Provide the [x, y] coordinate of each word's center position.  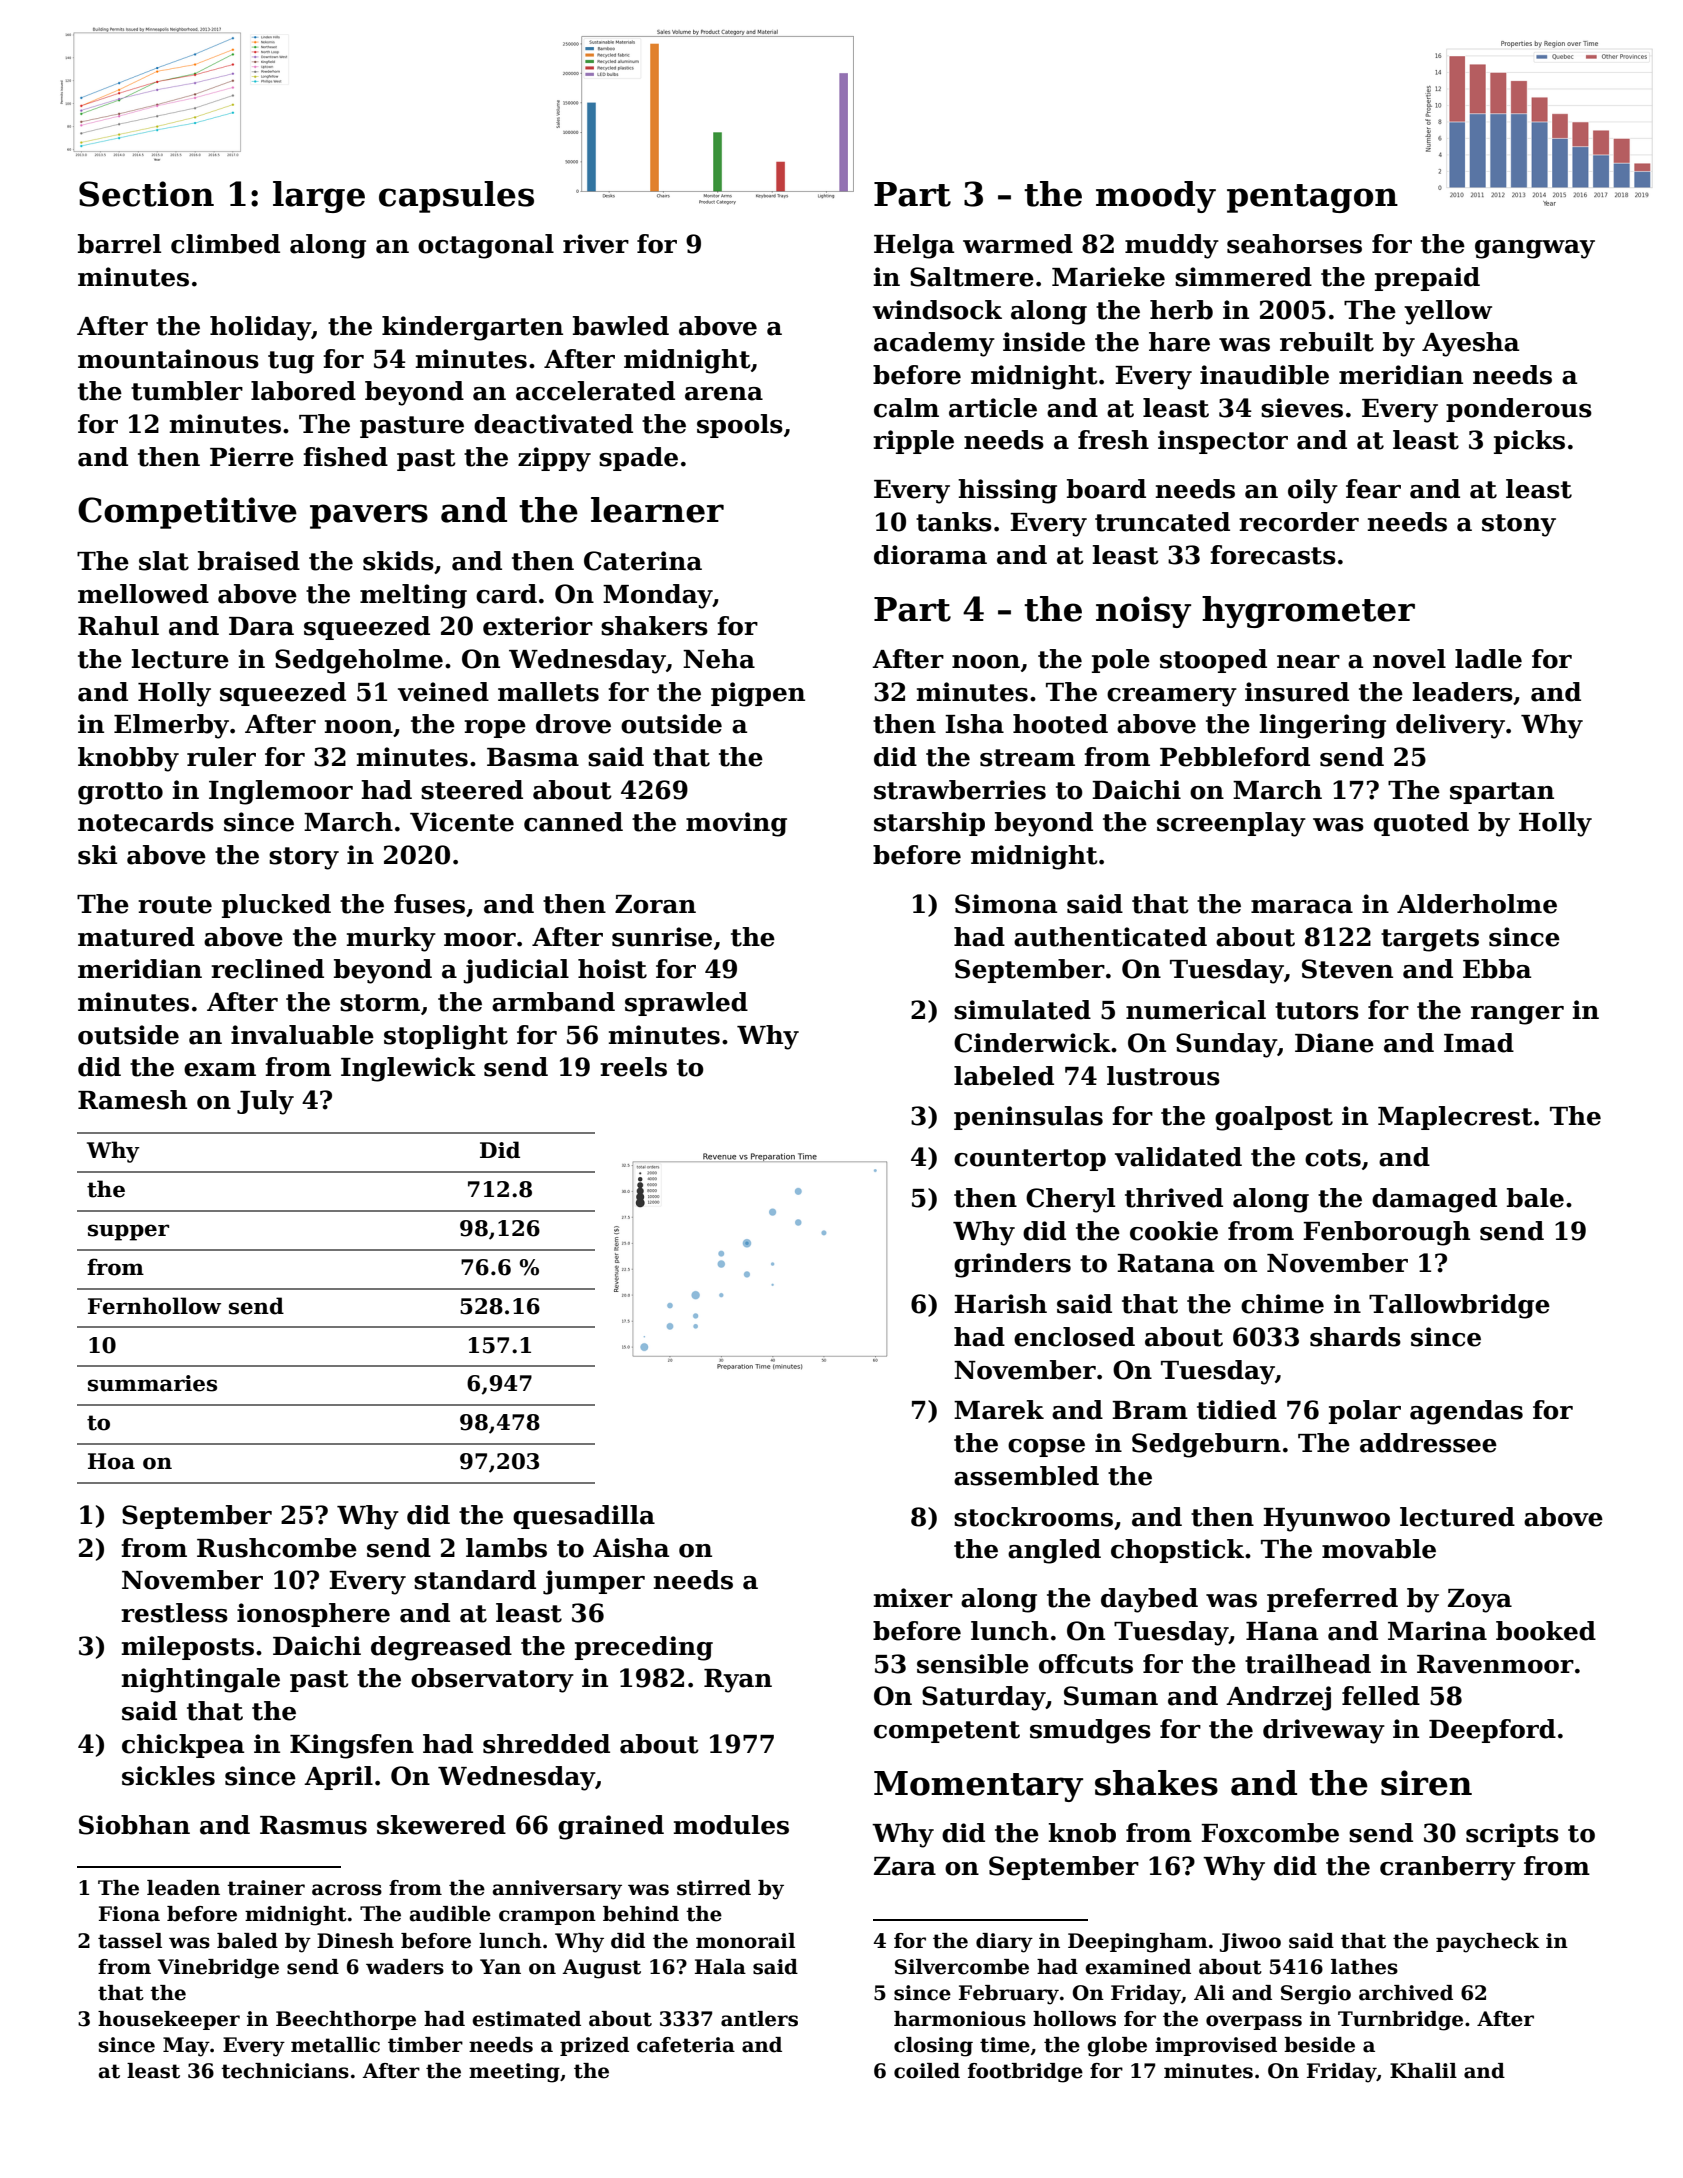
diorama [930, 555]
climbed [225, 244]
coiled [927, 2071]
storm [380, 1003]
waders [405, 1967]
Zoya [1480, 1601]
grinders [1012, 1265]
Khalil [1423, 2071]
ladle [1488, 659]
